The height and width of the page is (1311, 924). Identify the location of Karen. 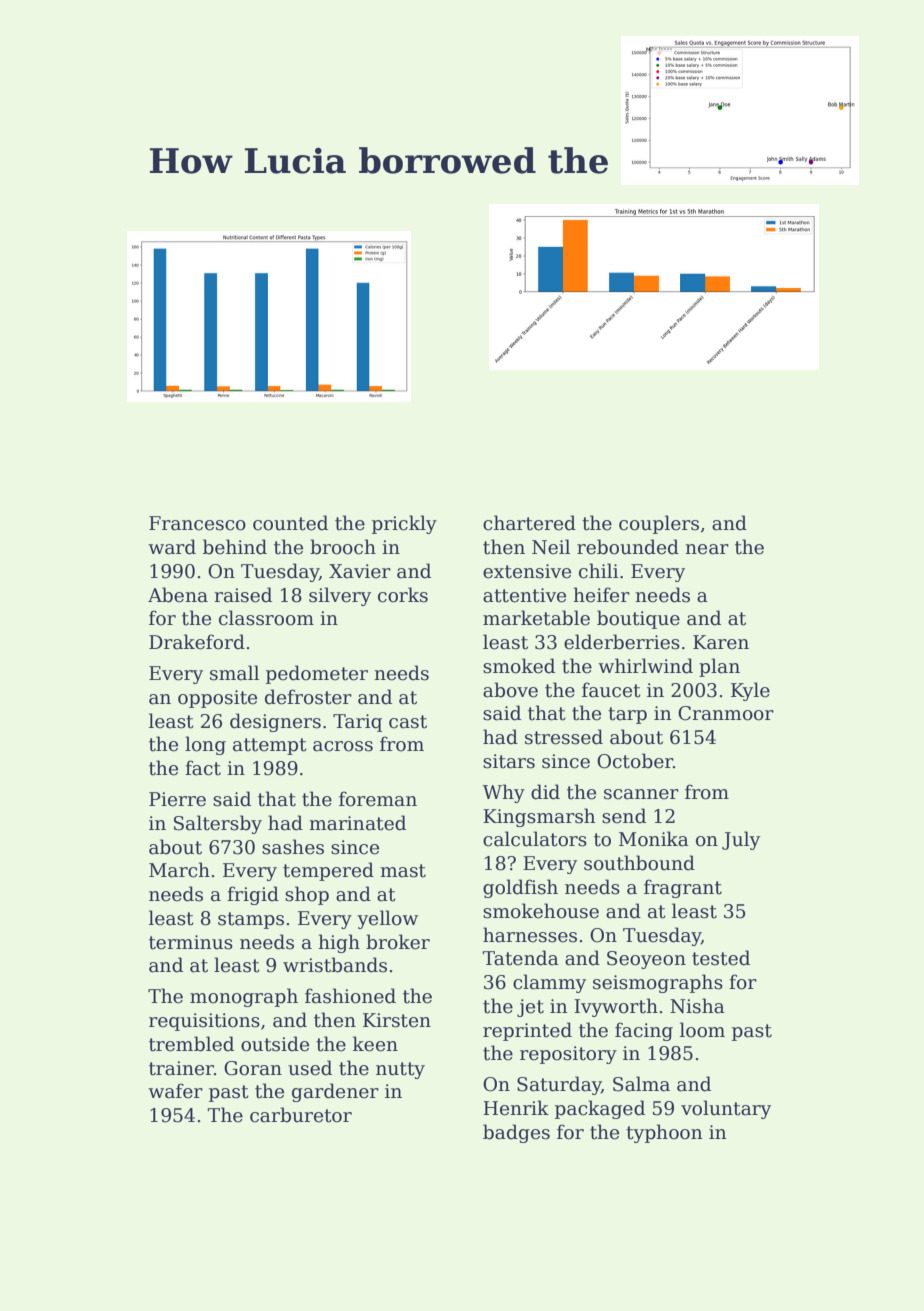
(721, 642).
